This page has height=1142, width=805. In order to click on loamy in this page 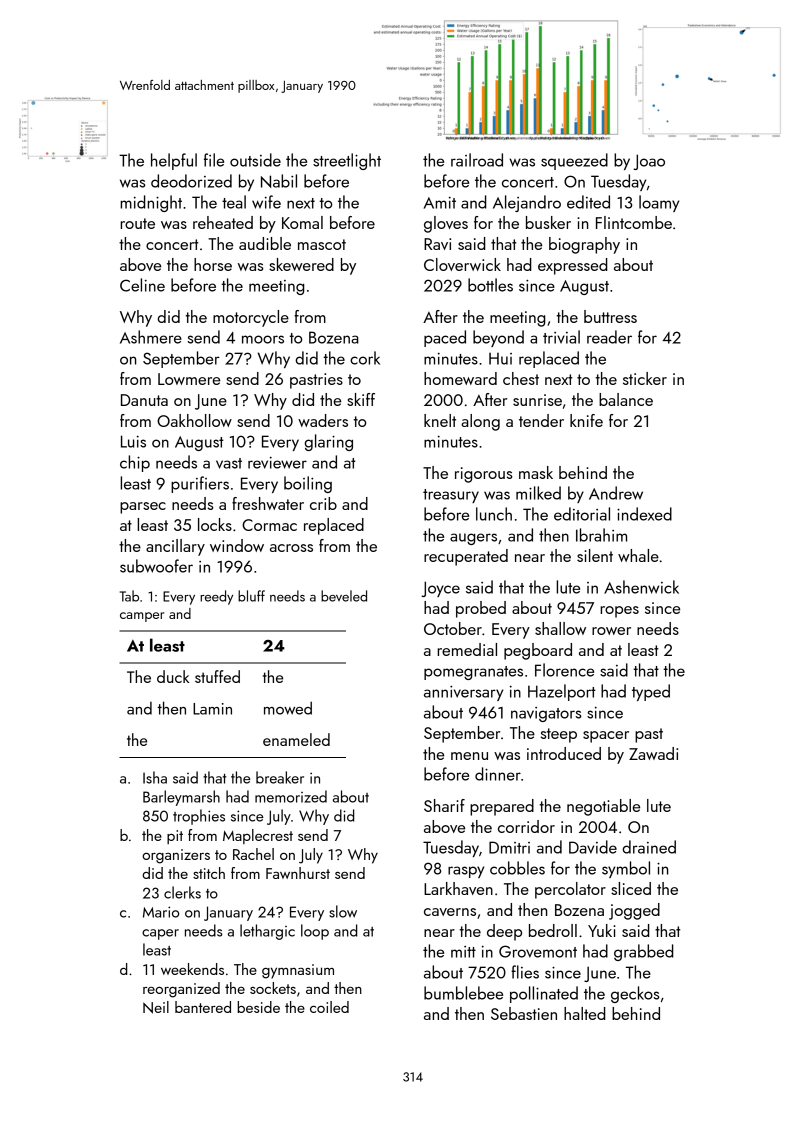, I will do `click(659, 203)`.
